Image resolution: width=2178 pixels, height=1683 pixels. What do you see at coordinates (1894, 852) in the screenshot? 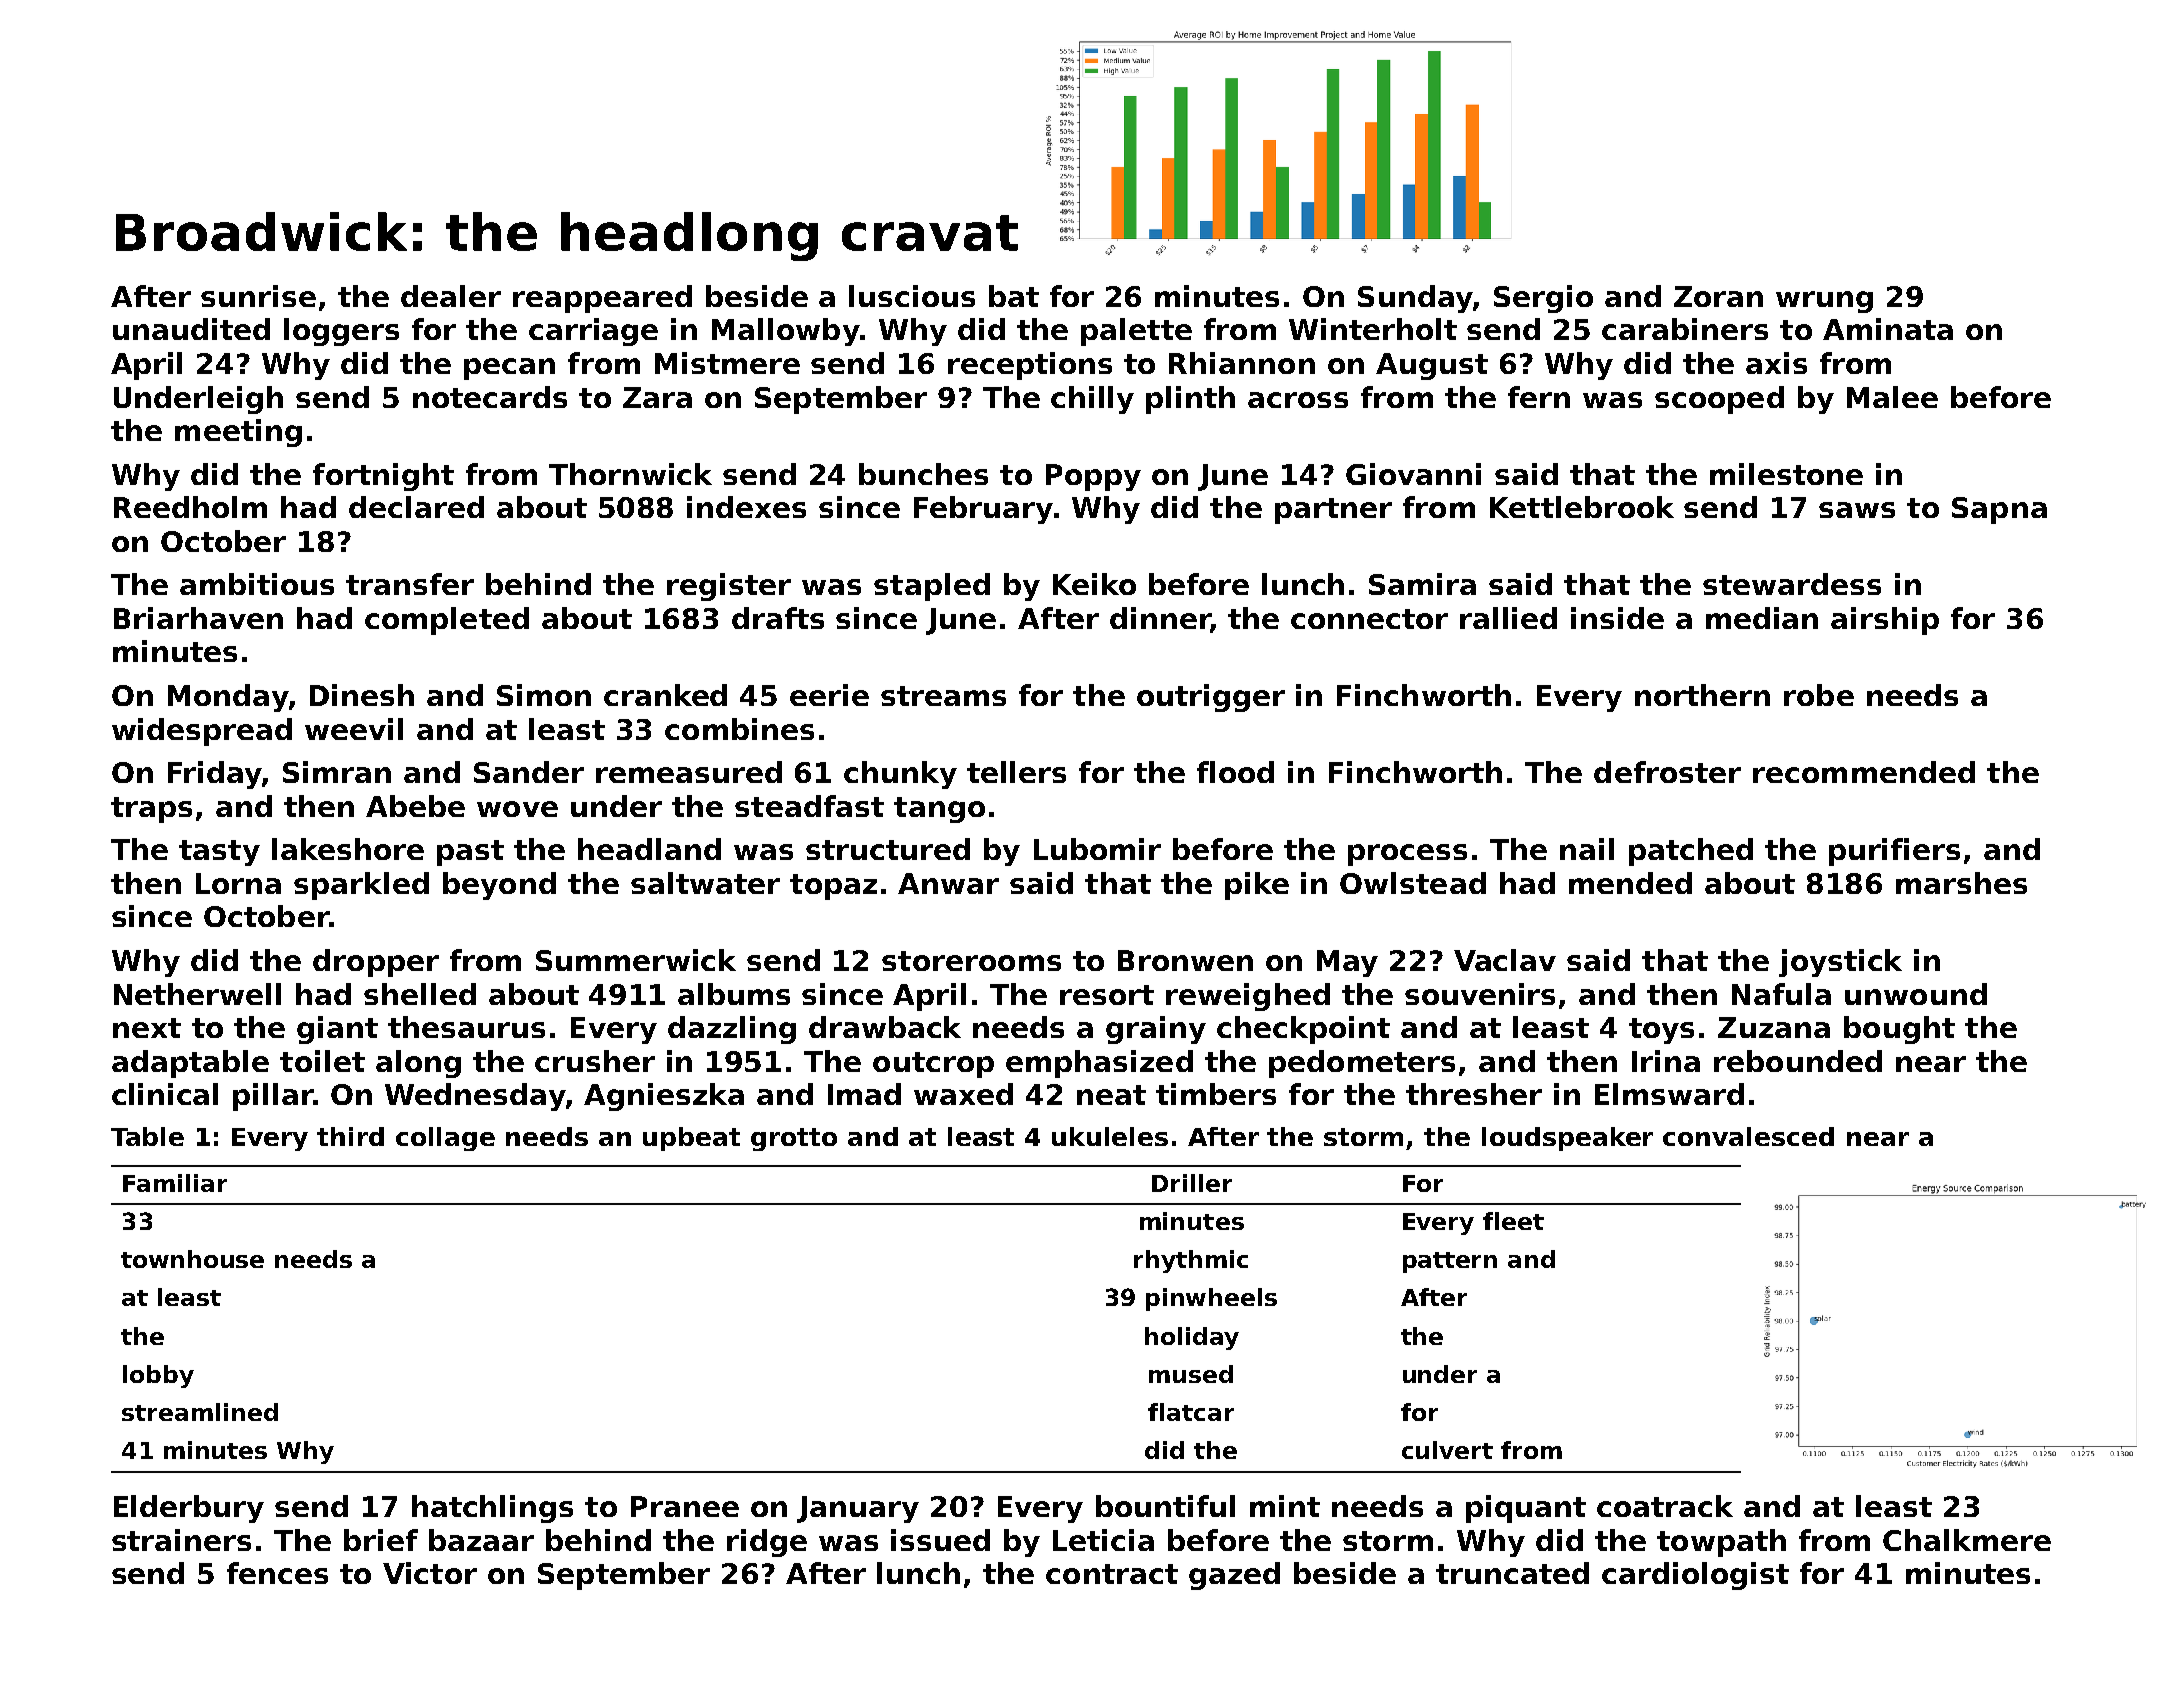
I see `purifiers` at bounding box center [1894, 852].
